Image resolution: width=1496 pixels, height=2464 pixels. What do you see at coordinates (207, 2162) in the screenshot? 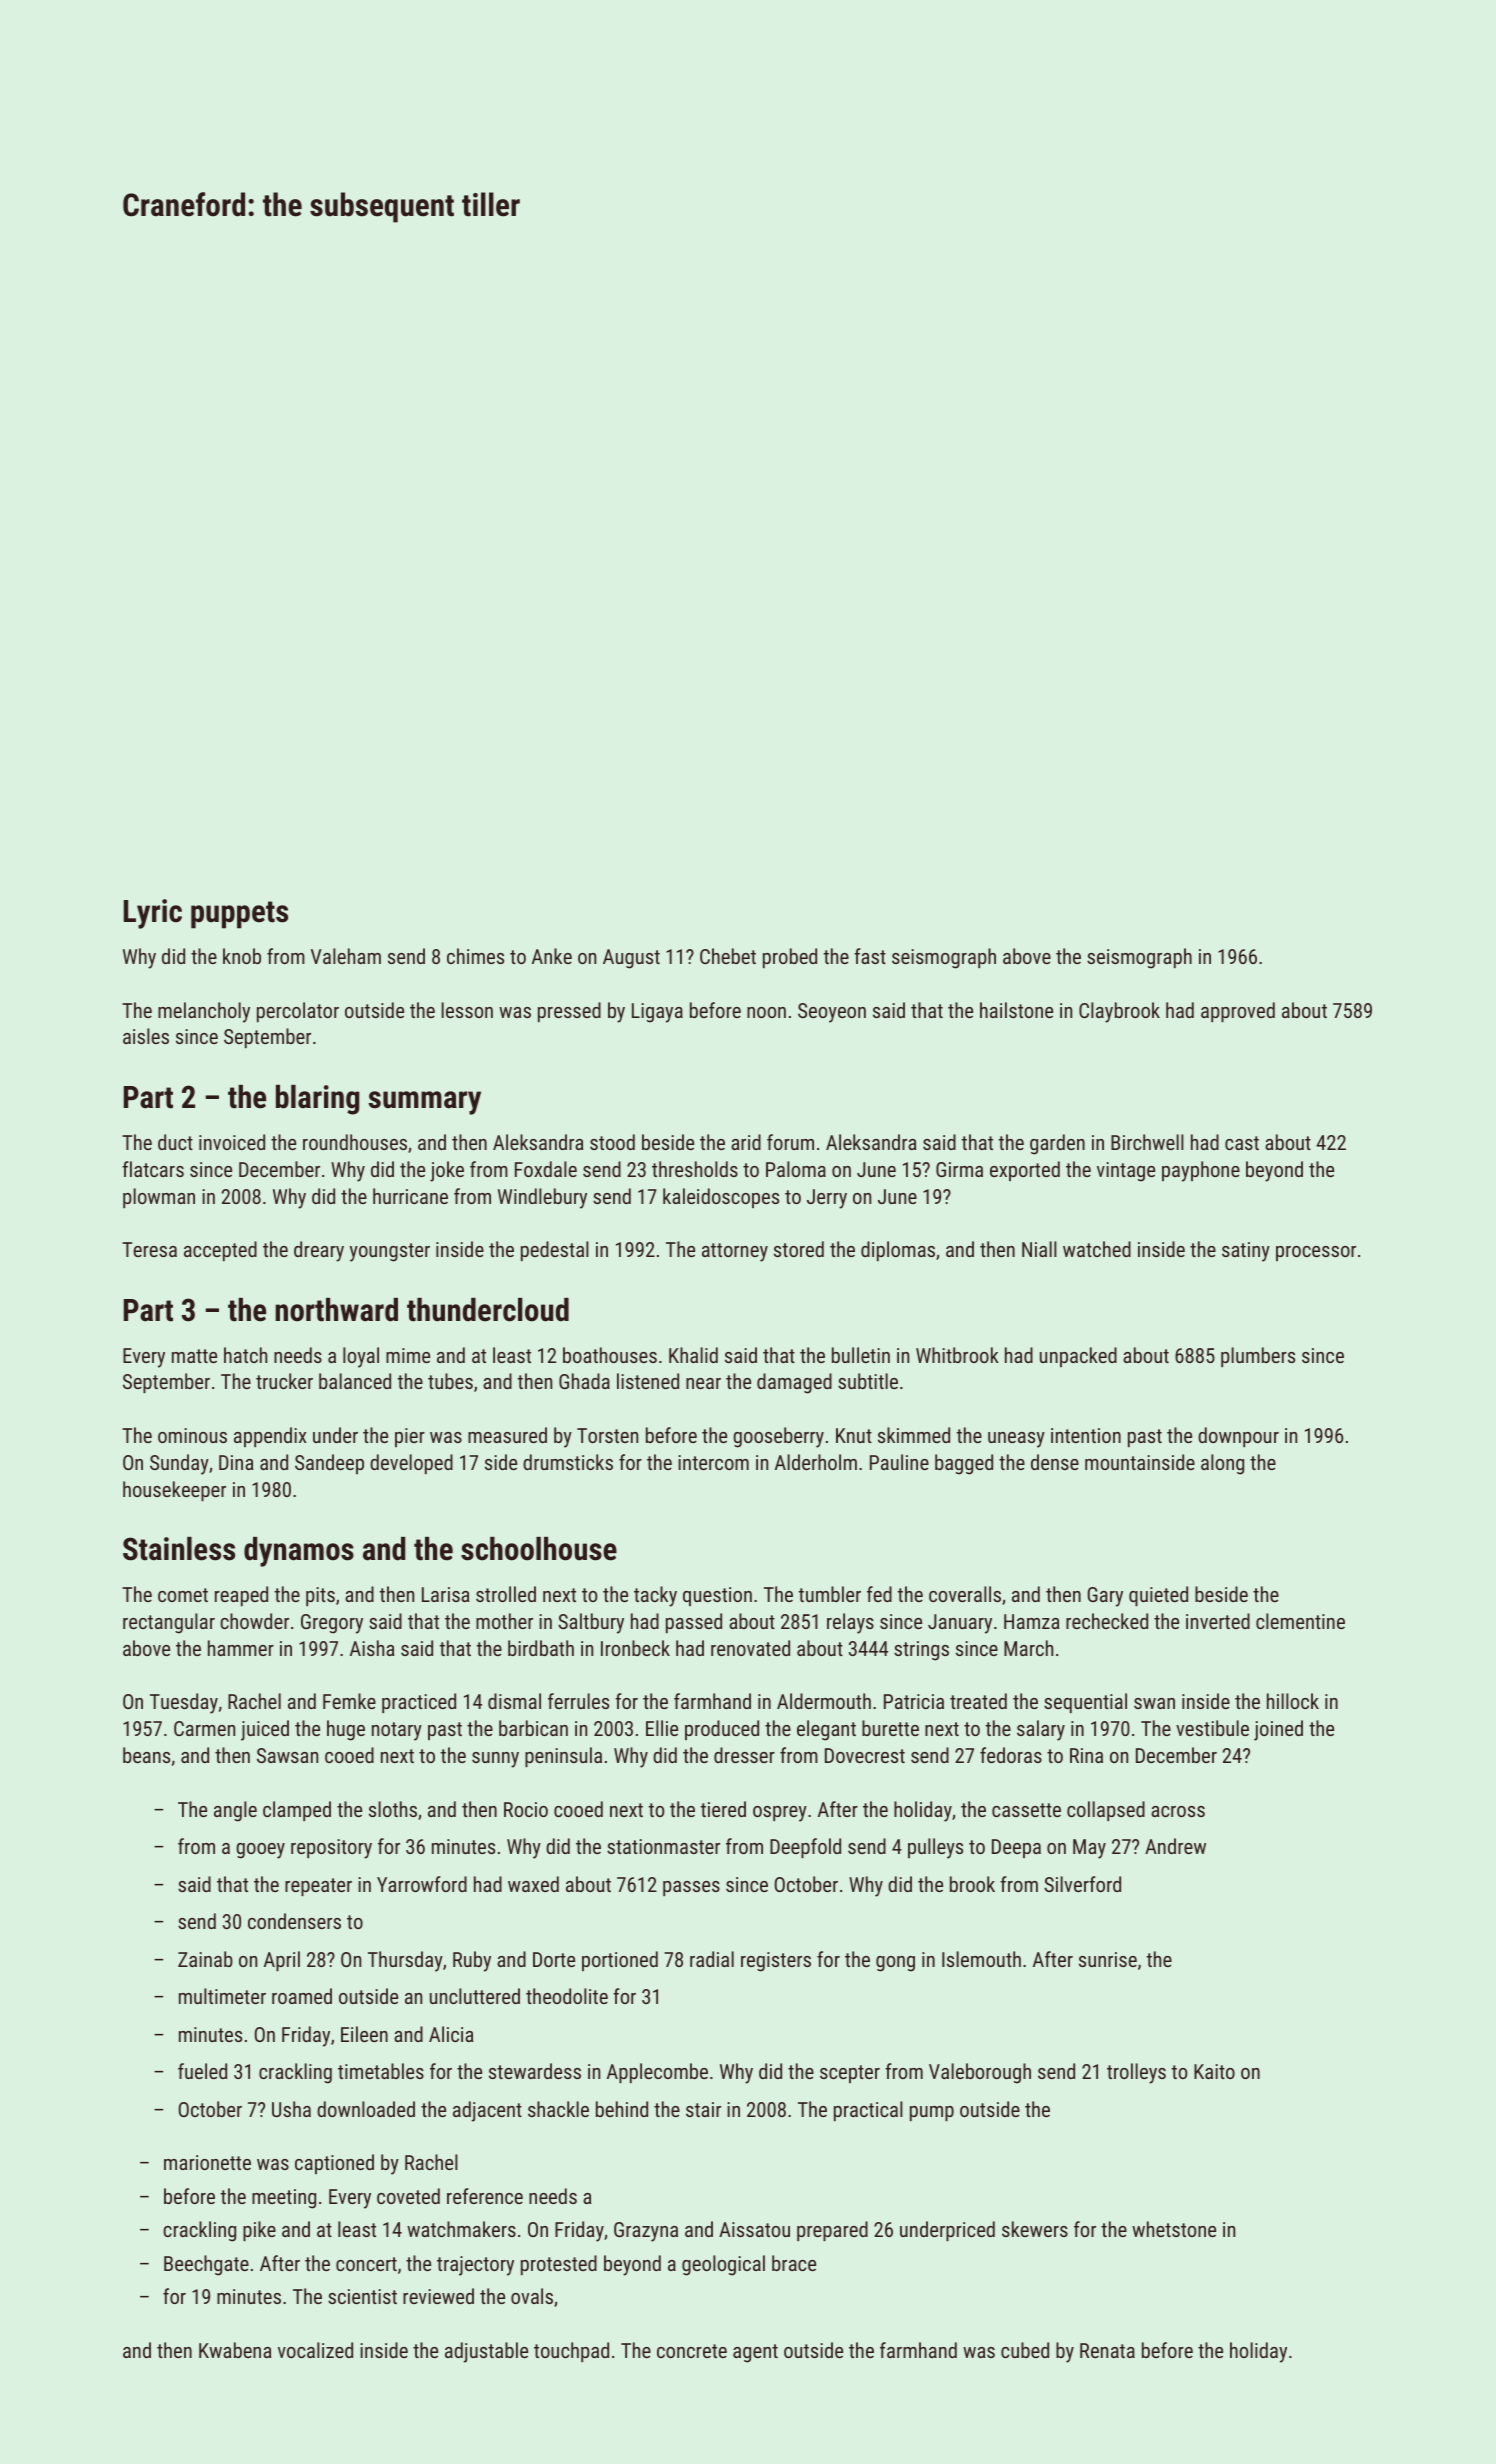
I see `marionette` at bounding box center [207, 2162].
